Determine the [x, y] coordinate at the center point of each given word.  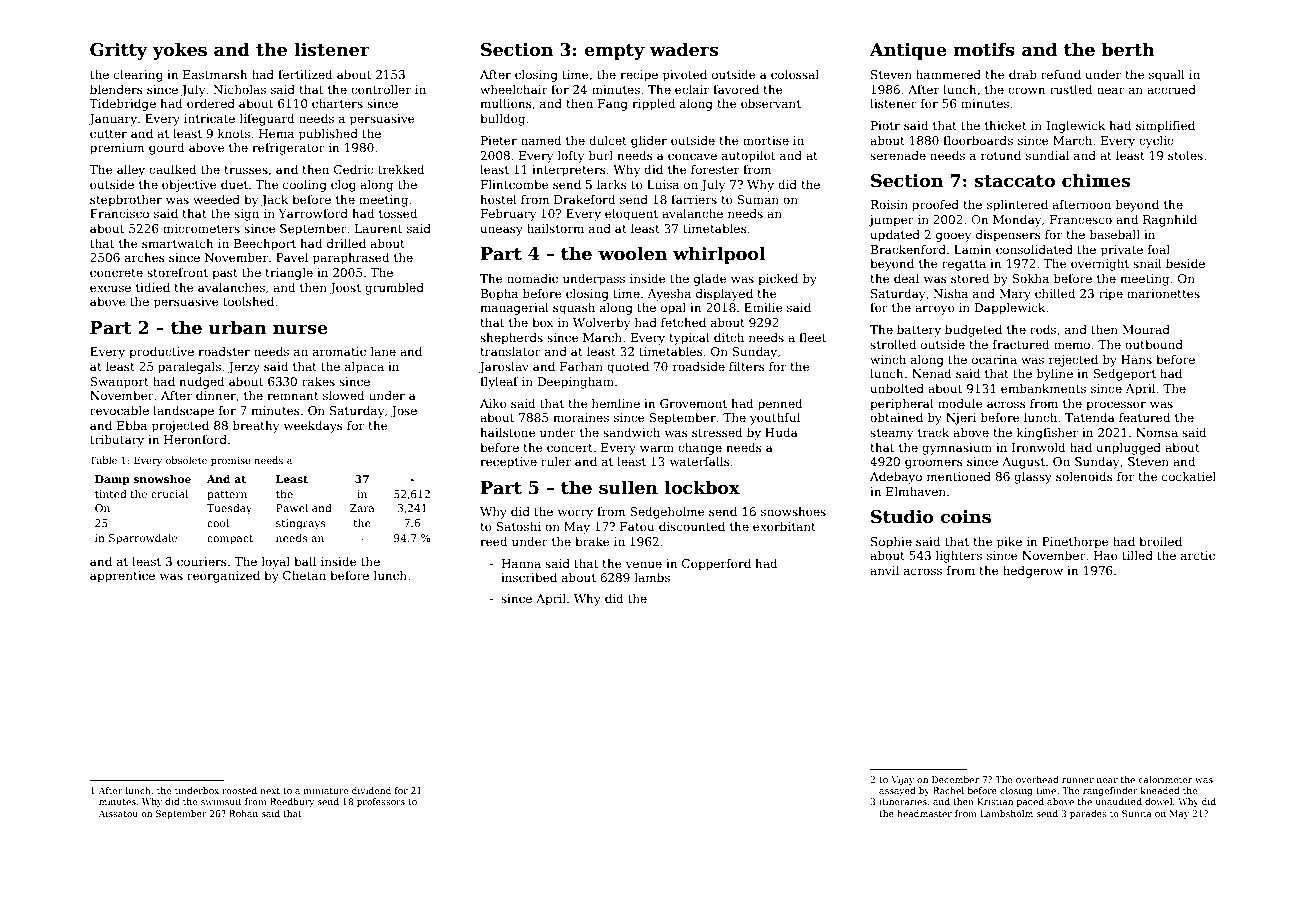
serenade [898, 155]
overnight [1100, 265]
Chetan [304, 575]
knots [234, 133]
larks [612, 184]
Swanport [119, 383]
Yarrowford [313, 213]
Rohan [243, 813]
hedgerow [1033, 572]
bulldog [502, 120]
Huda [781, 432]
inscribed [529, 577]
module [960, 403]
